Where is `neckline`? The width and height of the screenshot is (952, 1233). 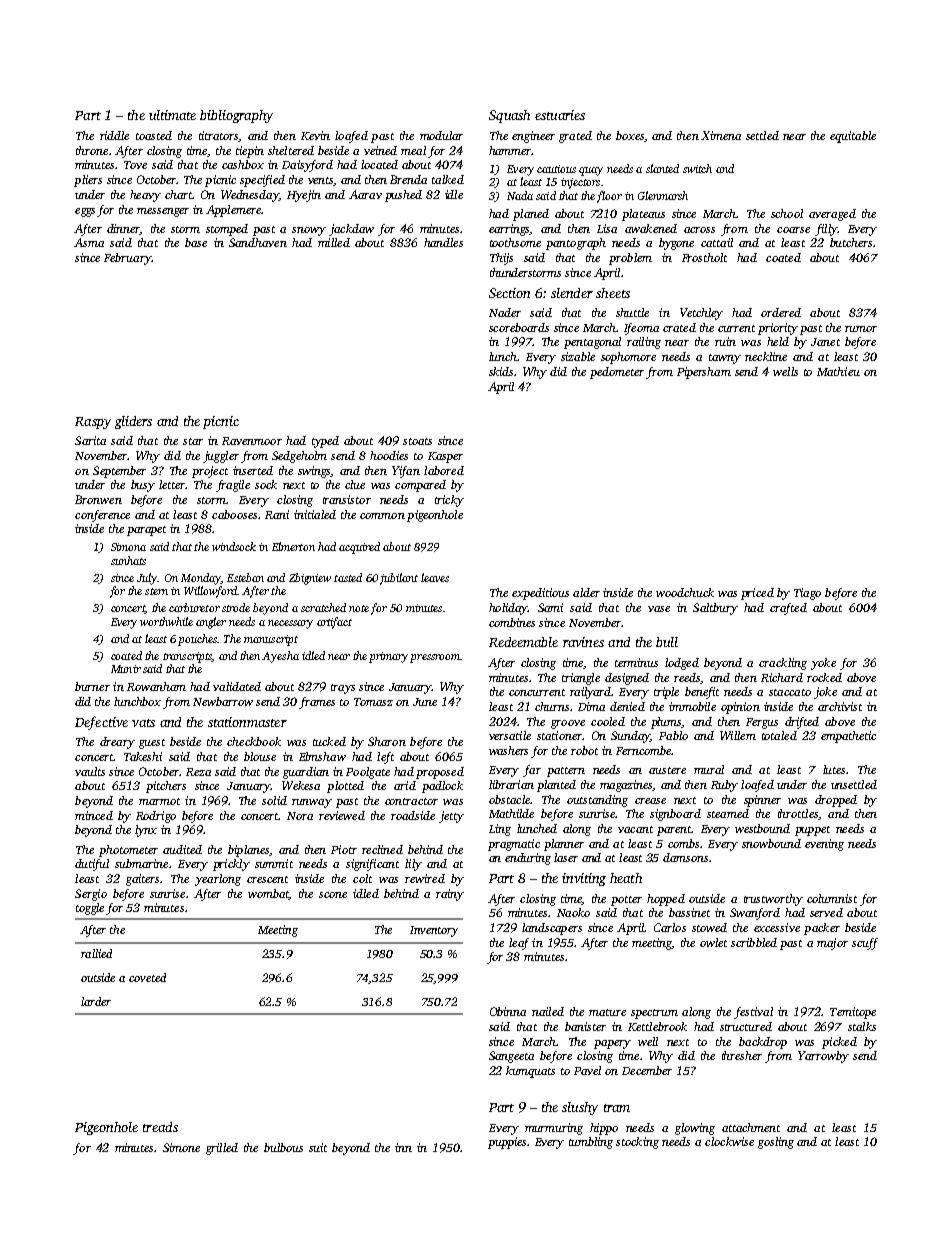
neckline is located at coordinates (766, 356).
